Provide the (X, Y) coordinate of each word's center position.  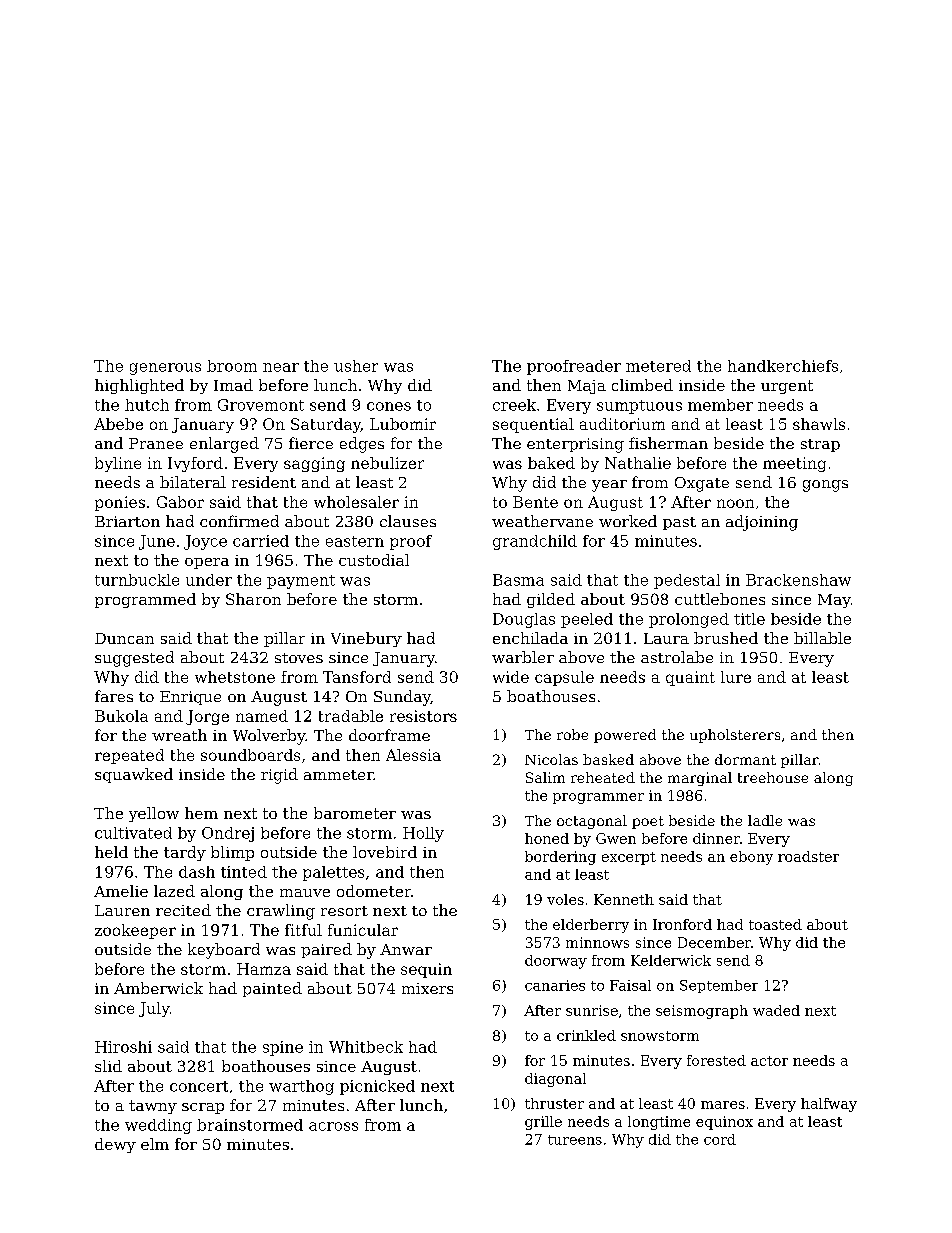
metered (658, 366)
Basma (518, 580)
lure (736, 677)
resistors (423, 716)
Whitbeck (366, 1047)
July (154, 1009)
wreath (179, 735)
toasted (775, 924)
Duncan (124, 638)
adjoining (762, 523)
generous (165, 369)
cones (389, 406)
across (333, 1126)
